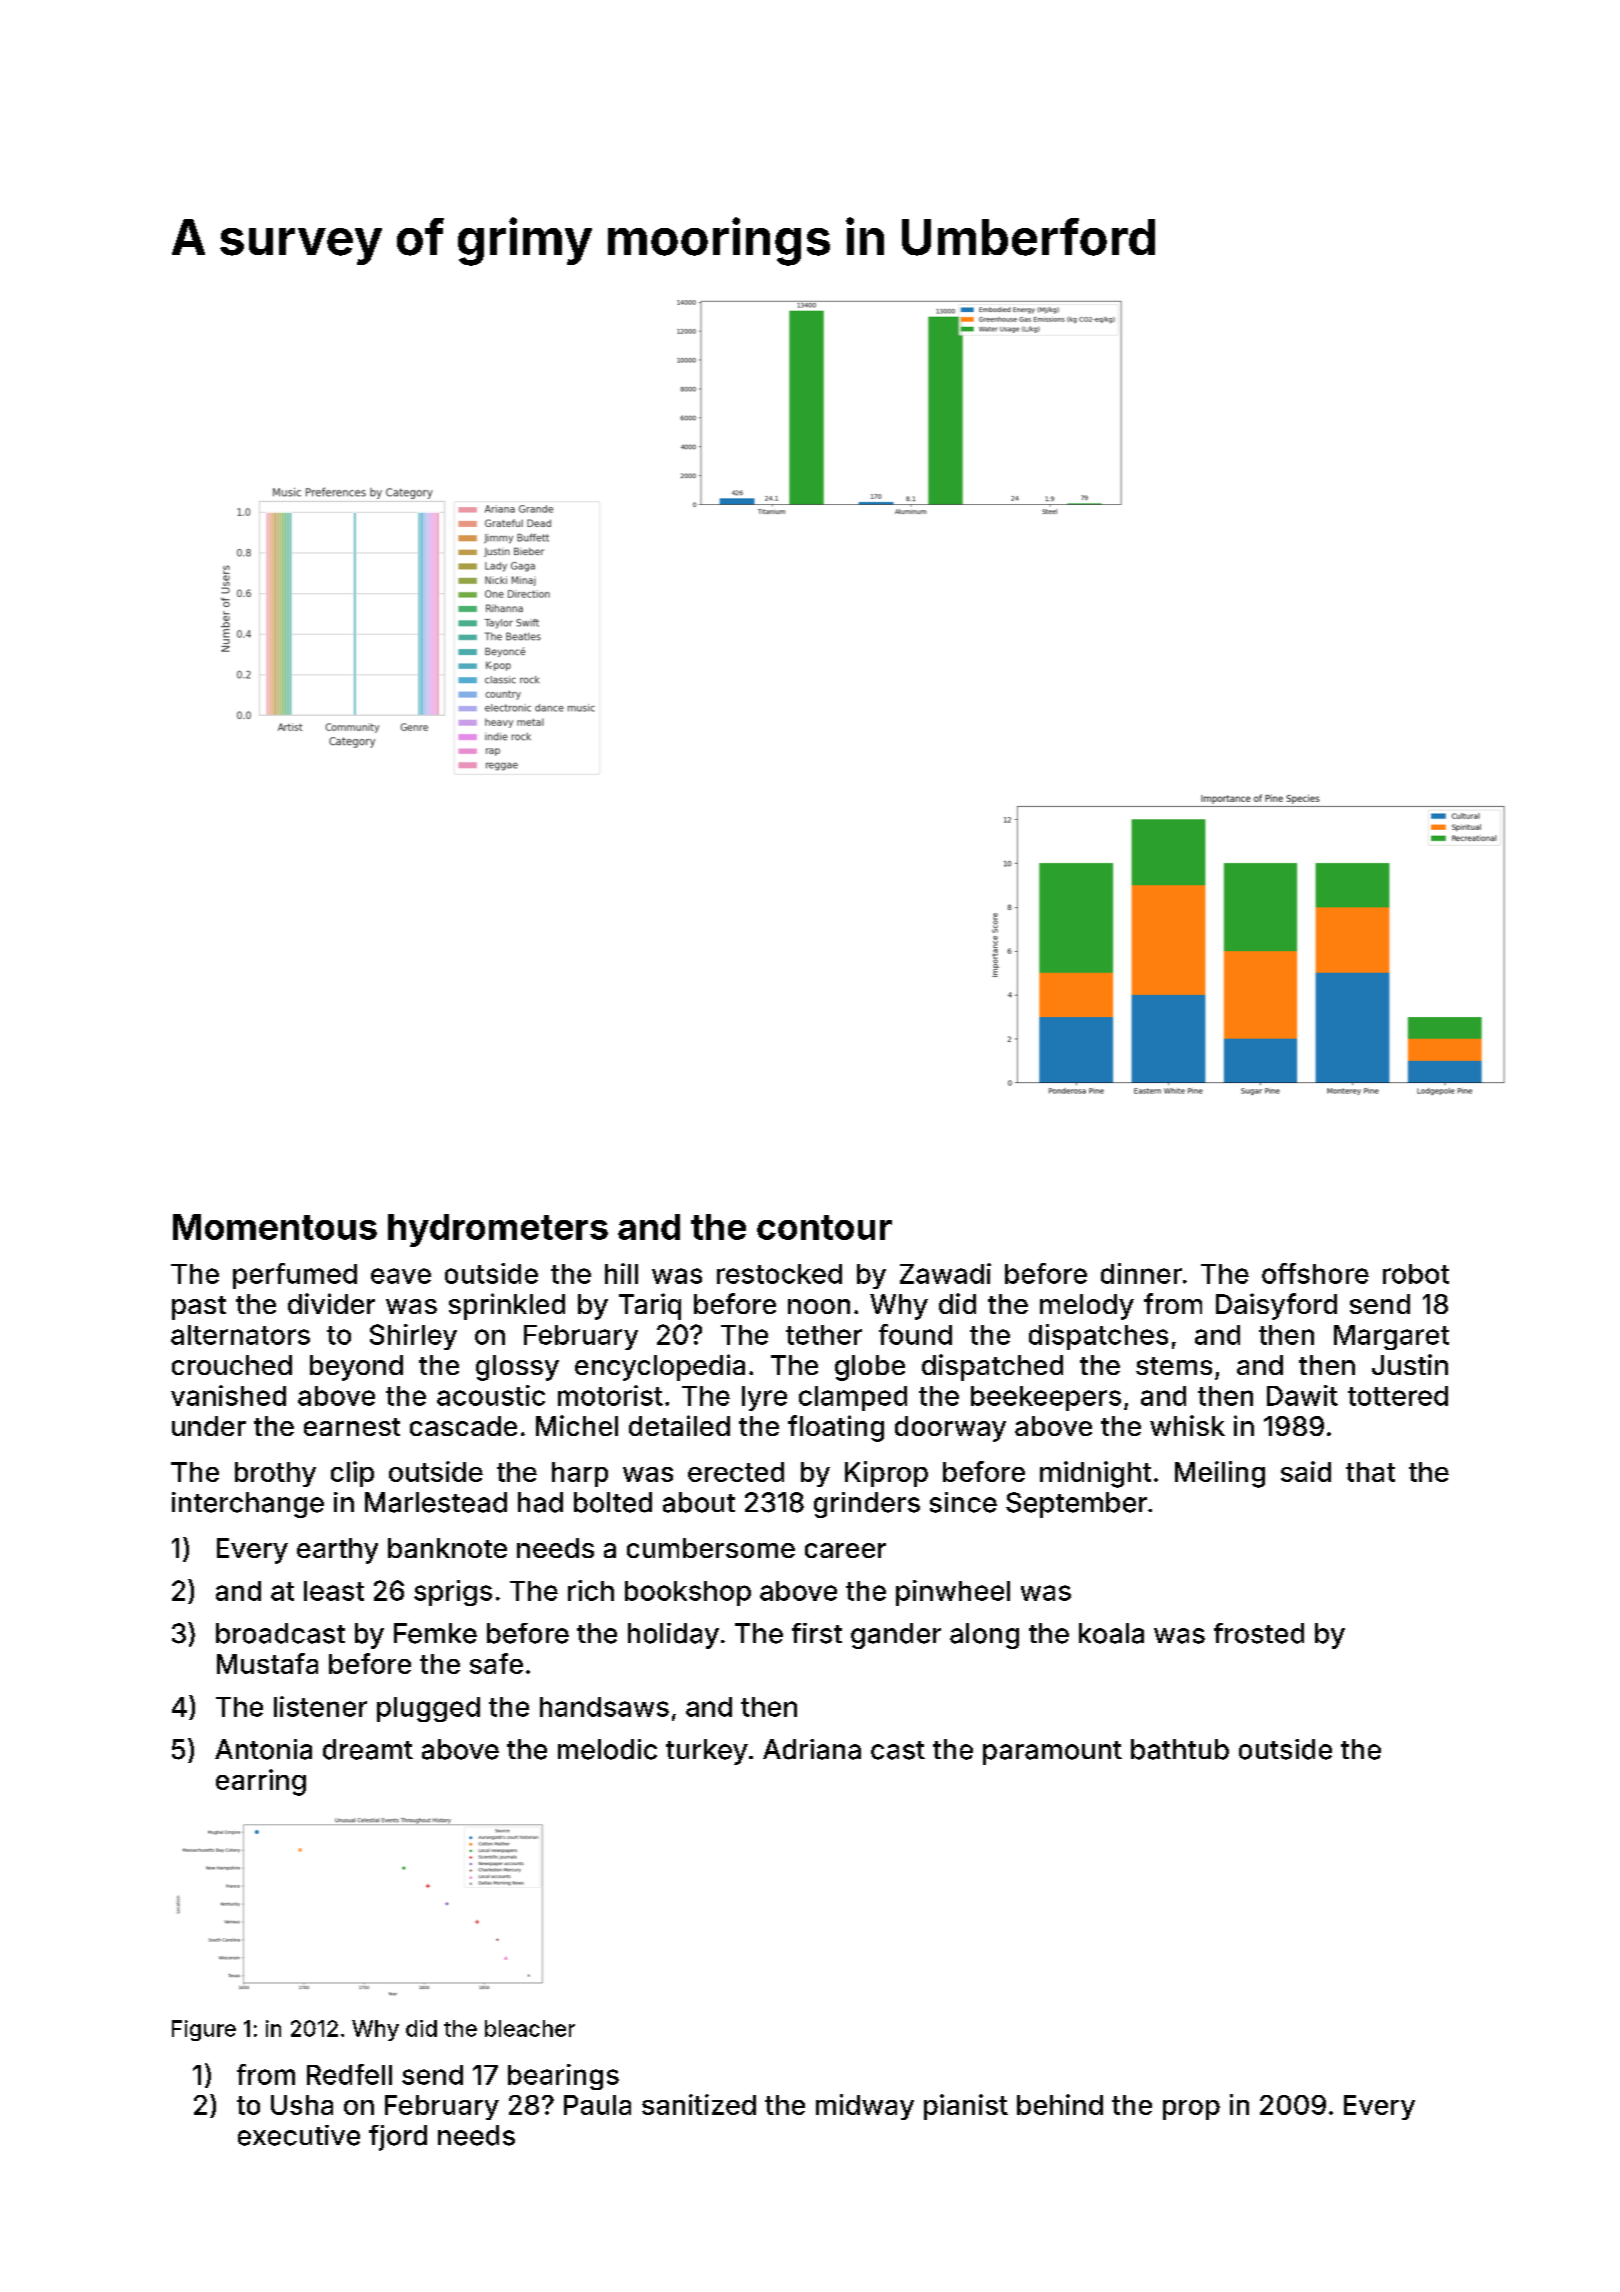 The image size is (1620, 2292). I want to click on perfumed, so click(295, 1276).
